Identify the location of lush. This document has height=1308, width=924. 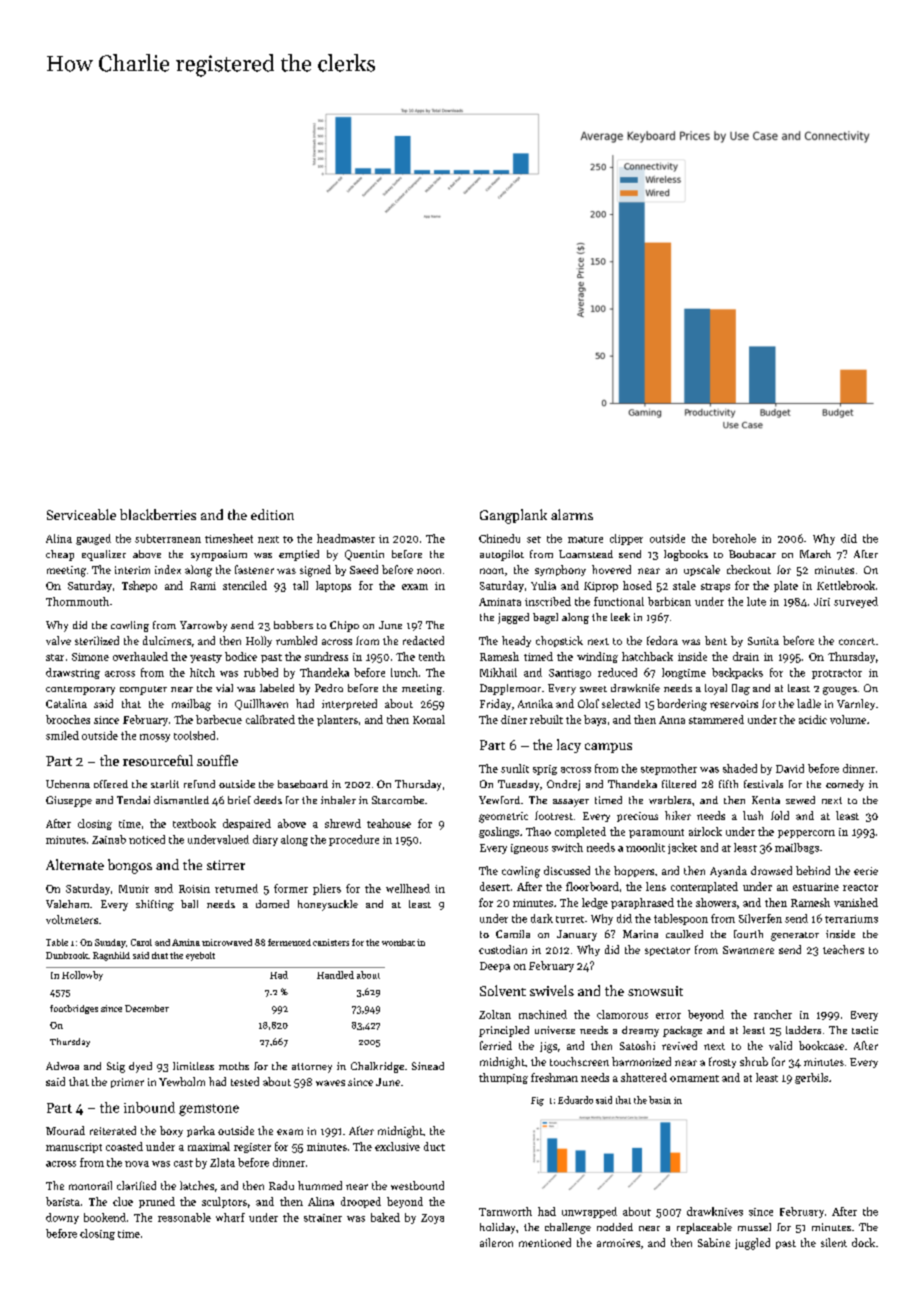
(753, 815).
